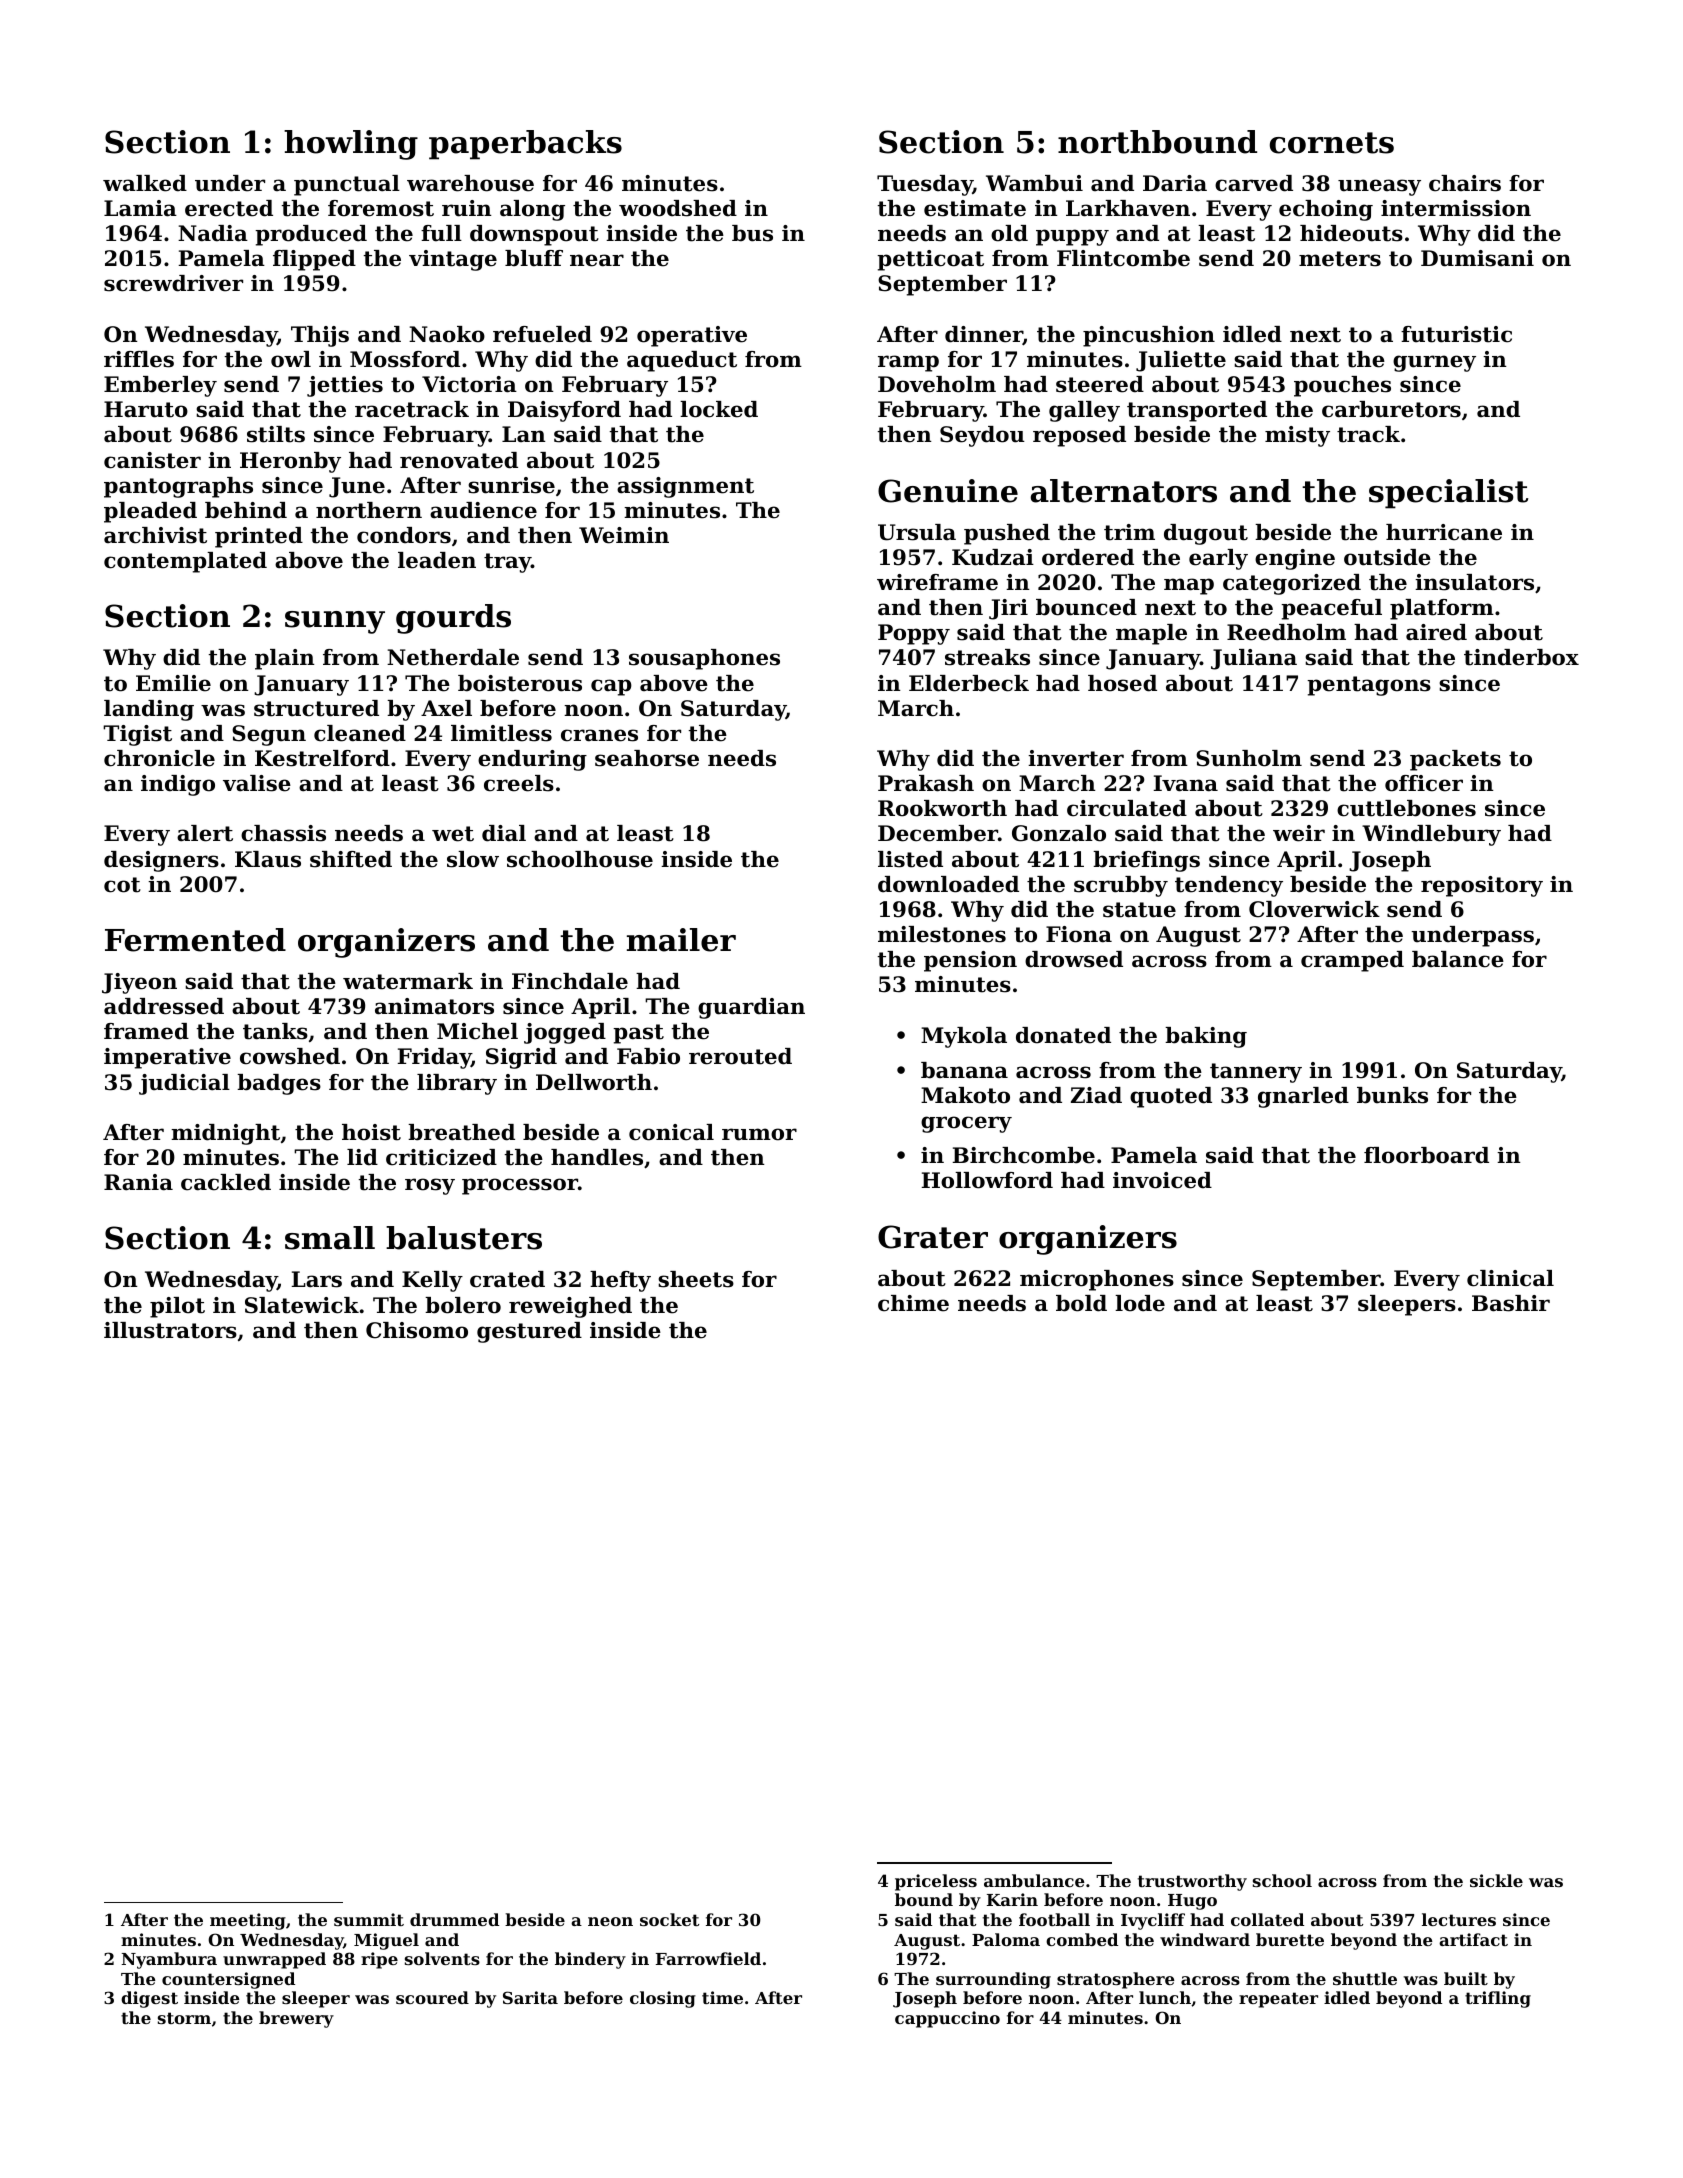 The width and height of the screenshot is (1683, 2178). Describe the element at coordinates (173, 283) in the screenshot. I see `screwdriver` at that location.
